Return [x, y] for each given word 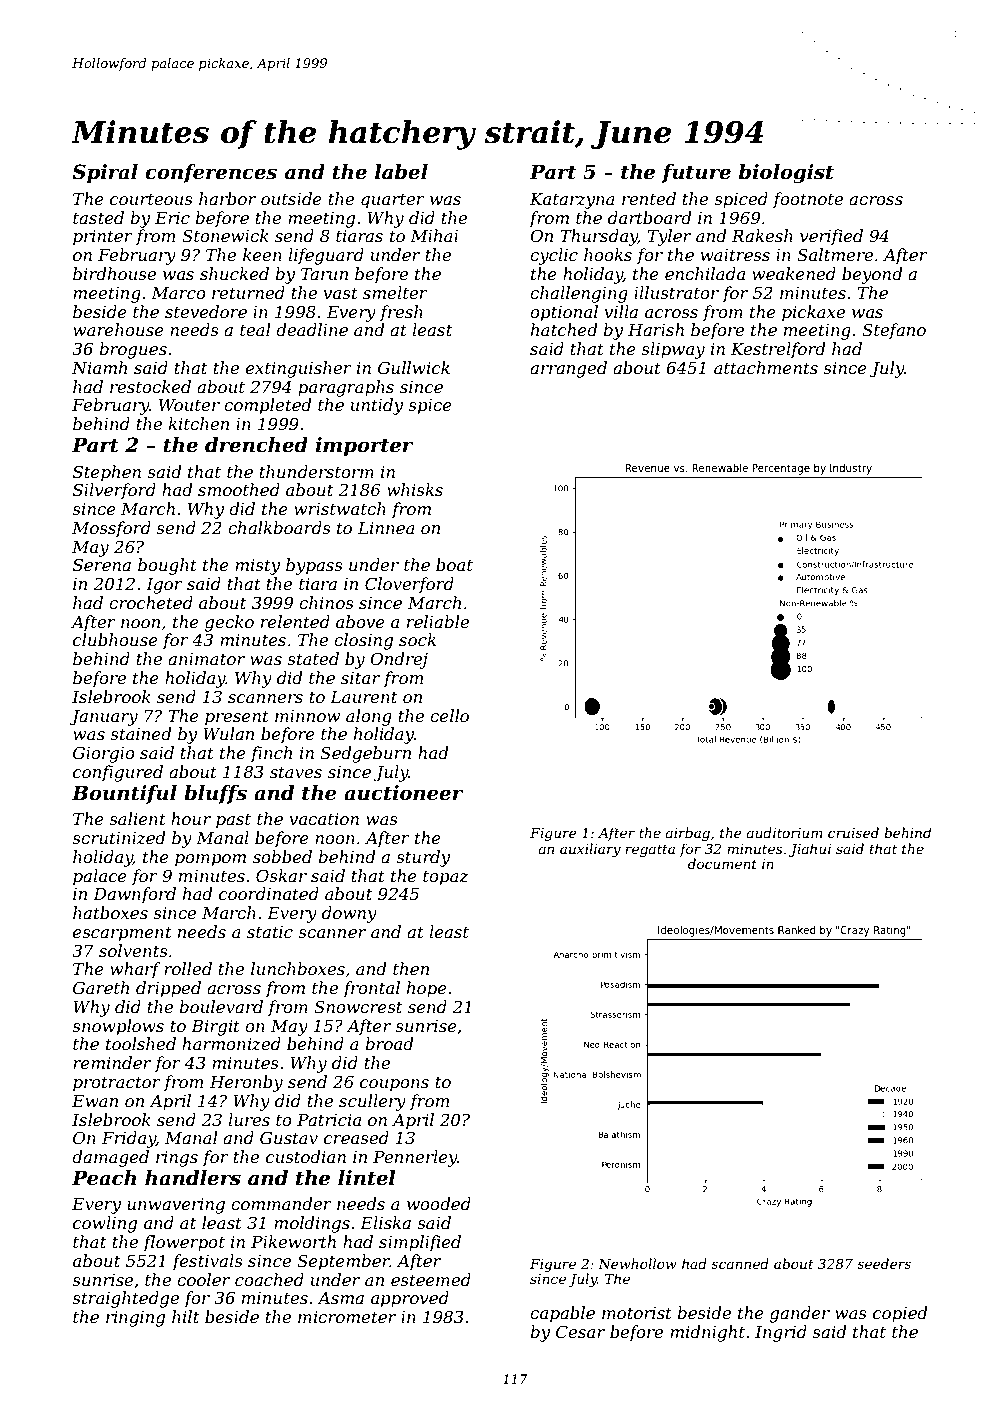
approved [410, 1299]
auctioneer [403, 793]
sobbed [282, 856]
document [722, 863]
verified [831, 237]
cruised [853, 832]
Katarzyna [572, 201]
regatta [650, 850]
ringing [135, 1319]
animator [206, 659]
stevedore [206, 311]
